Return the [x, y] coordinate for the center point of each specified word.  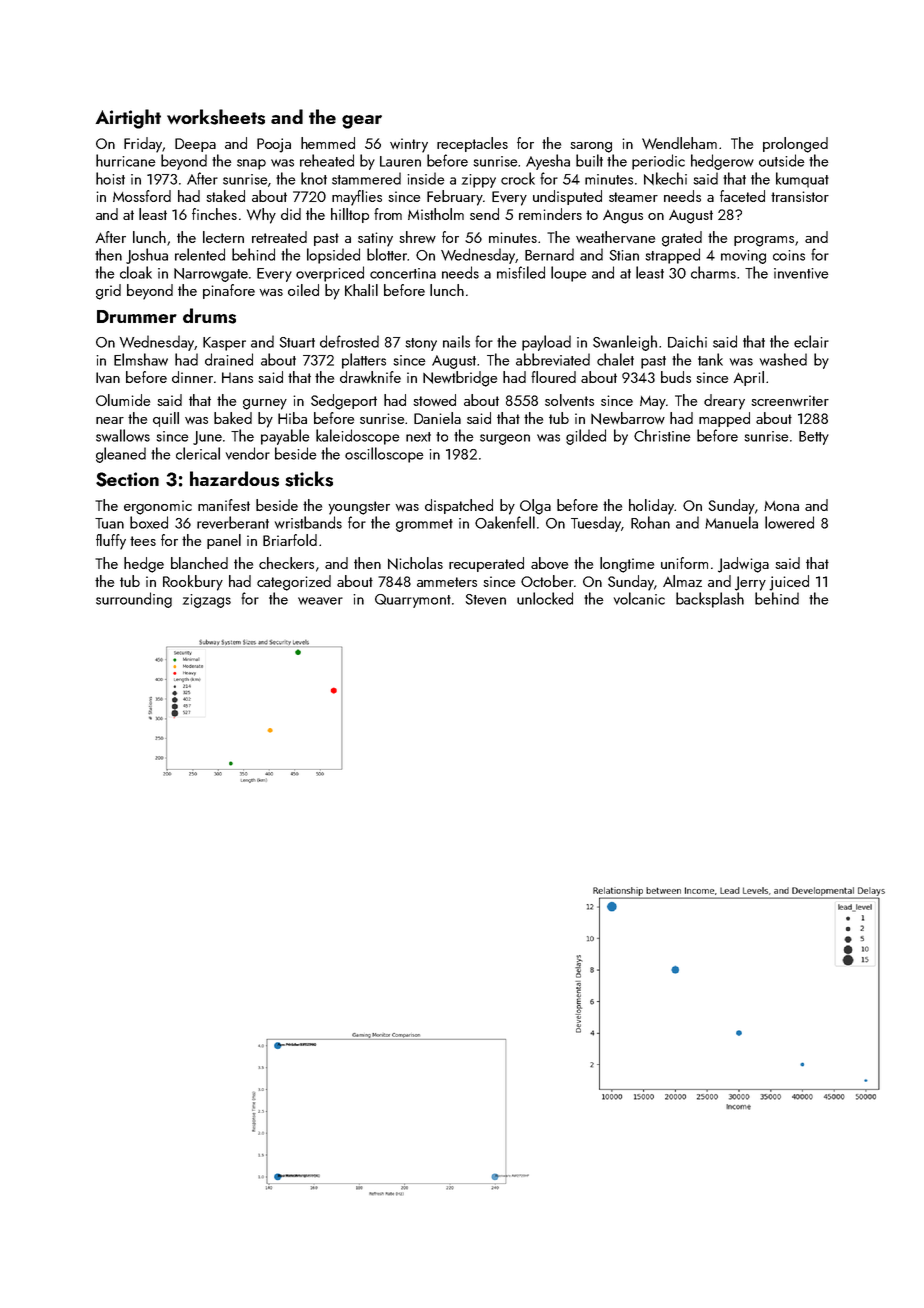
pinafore [229, 291]
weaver [320, 601]
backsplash [710, 600]
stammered [366, 178]
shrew [417, 237]
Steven [486, 599]
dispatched [459, 506]
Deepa [195, 145]
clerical [198, 453]
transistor [800, 196]
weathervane [615, 237]
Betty [814, 438]
